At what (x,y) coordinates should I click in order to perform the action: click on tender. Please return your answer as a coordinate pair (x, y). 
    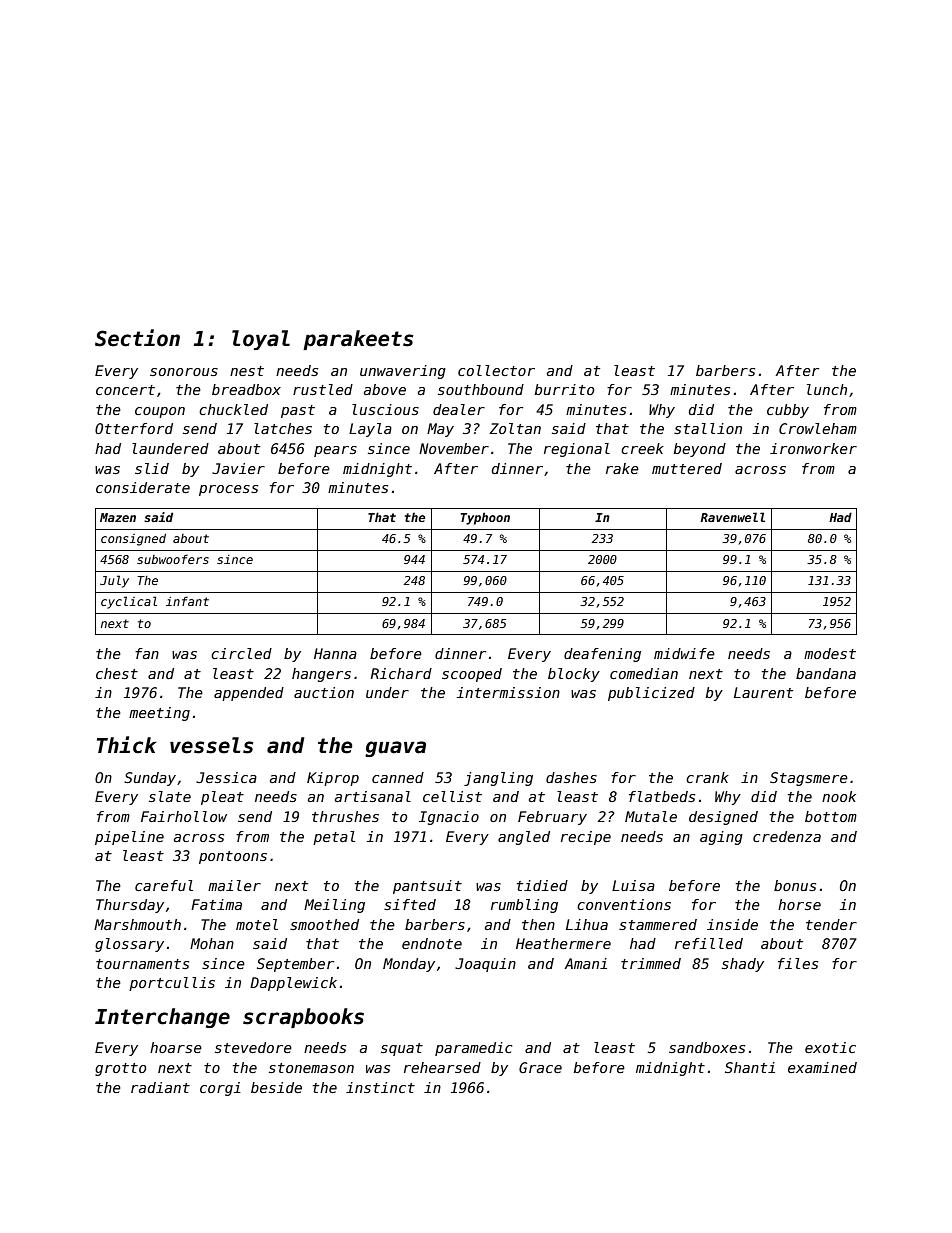
    Looking at the image, I should click on (831, 924).
